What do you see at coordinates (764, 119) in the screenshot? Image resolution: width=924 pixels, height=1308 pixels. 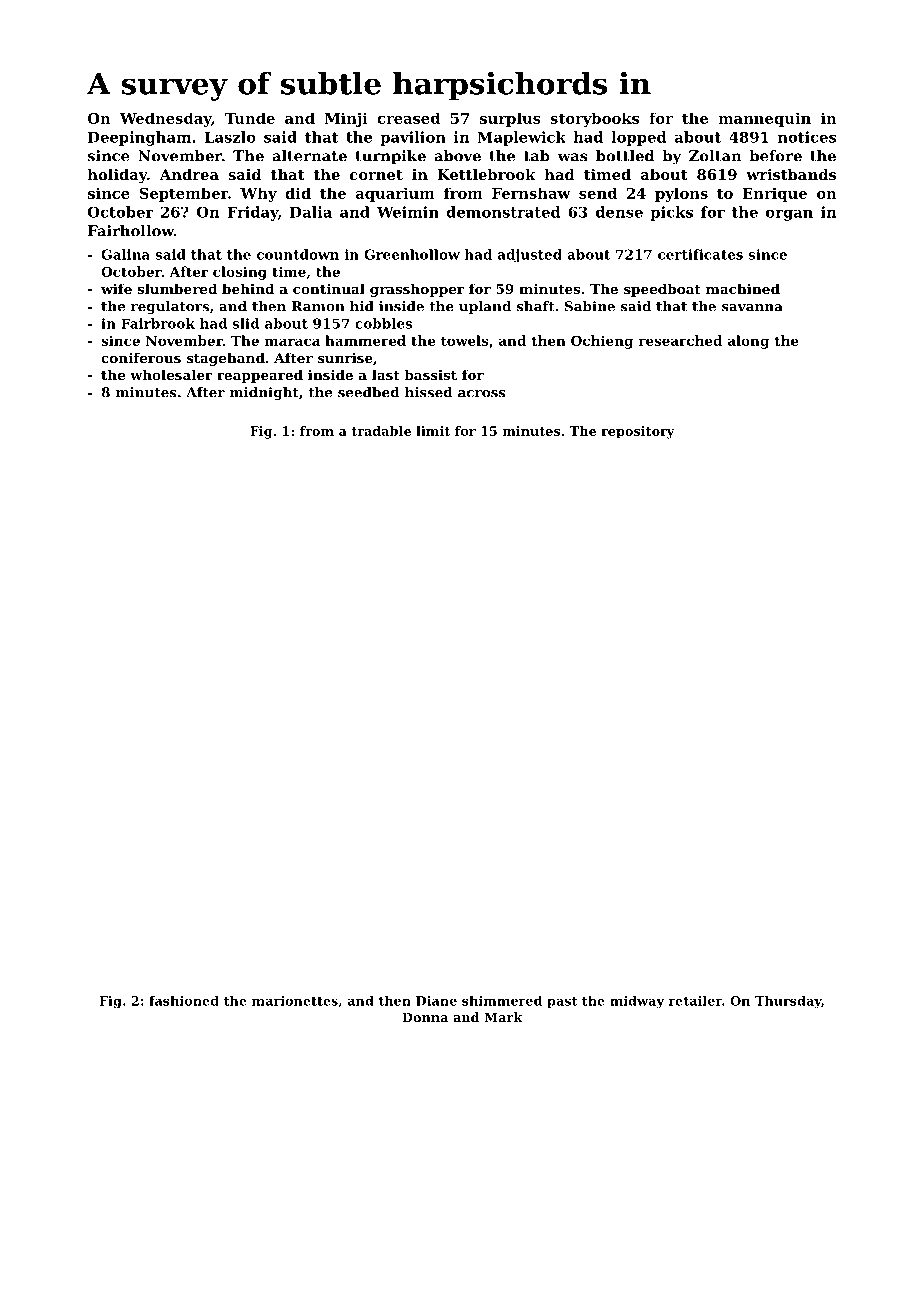 I see `mannequin` at bounding box center [764, 119].
